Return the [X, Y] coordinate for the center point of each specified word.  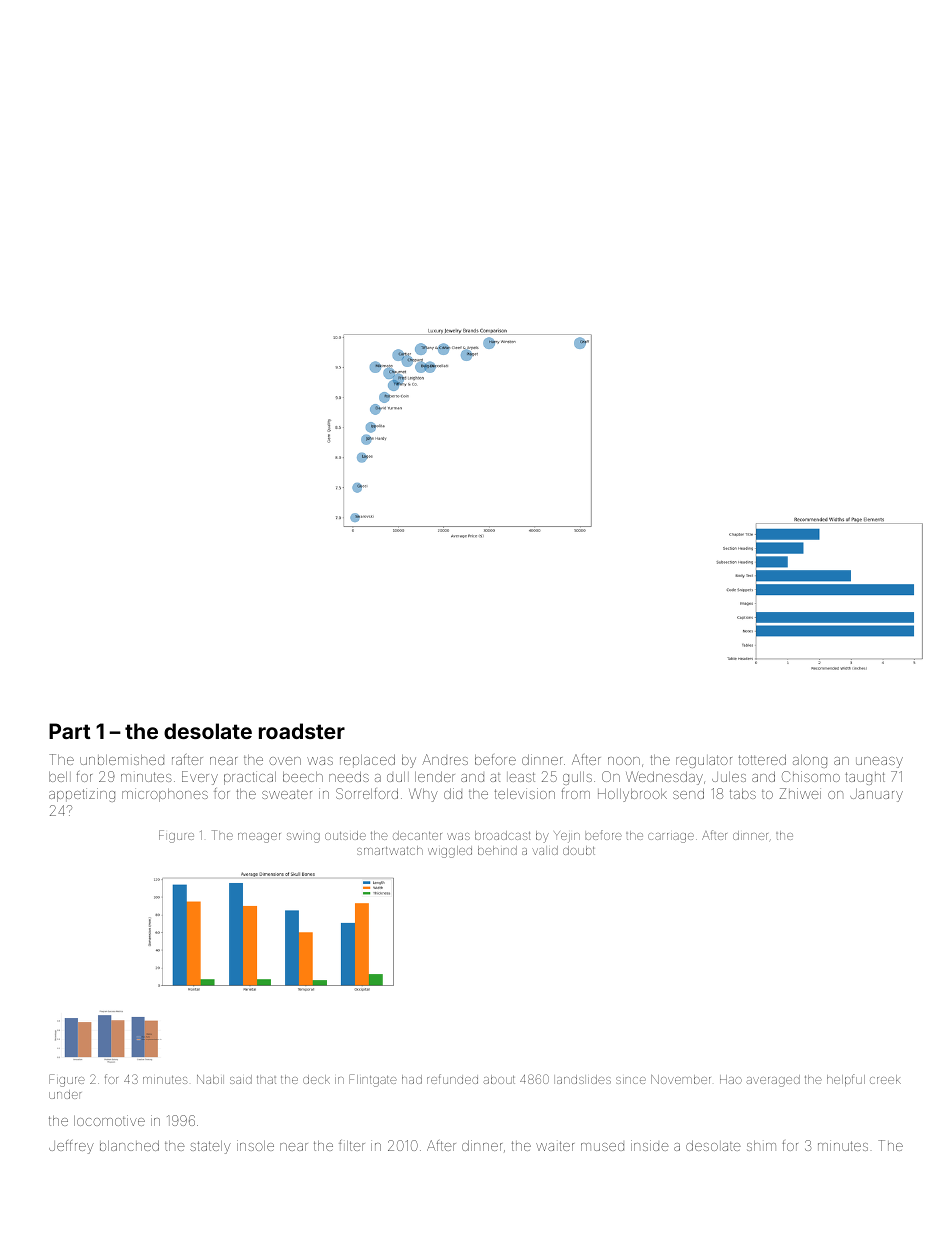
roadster [302, 731]
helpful [846, 1080]
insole [255, 1145]
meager [259, 838]
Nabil [210, 1079]
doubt [579, 850]
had [412, 1079]
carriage [671, 838]
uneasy [879, 762]
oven [285, 761]
